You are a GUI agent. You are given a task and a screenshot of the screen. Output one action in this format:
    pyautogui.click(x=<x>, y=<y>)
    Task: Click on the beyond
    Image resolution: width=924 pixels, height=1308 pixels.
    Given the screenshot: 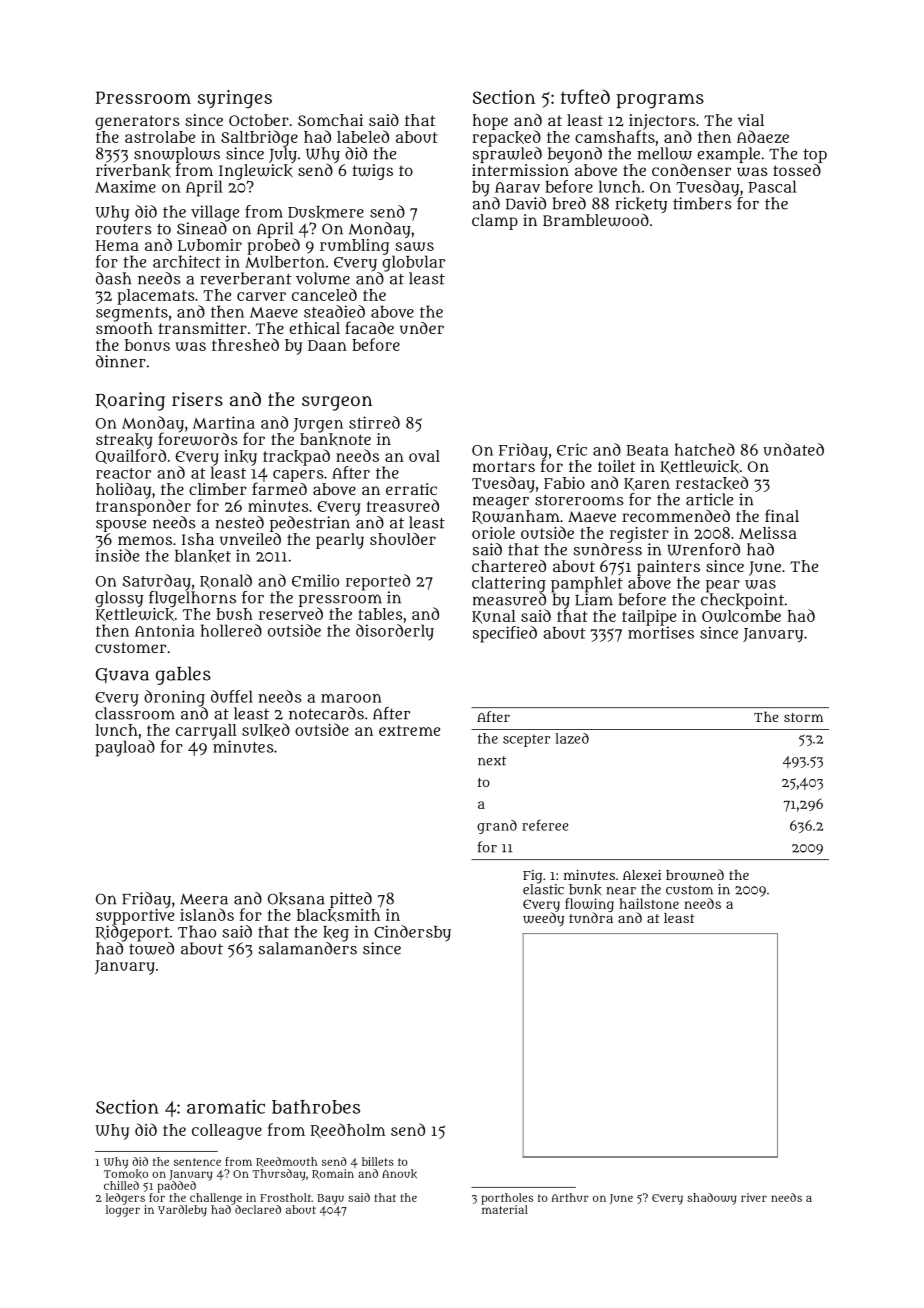 What is the action you would take?
    pyautogui.click(x=575, y=155)
